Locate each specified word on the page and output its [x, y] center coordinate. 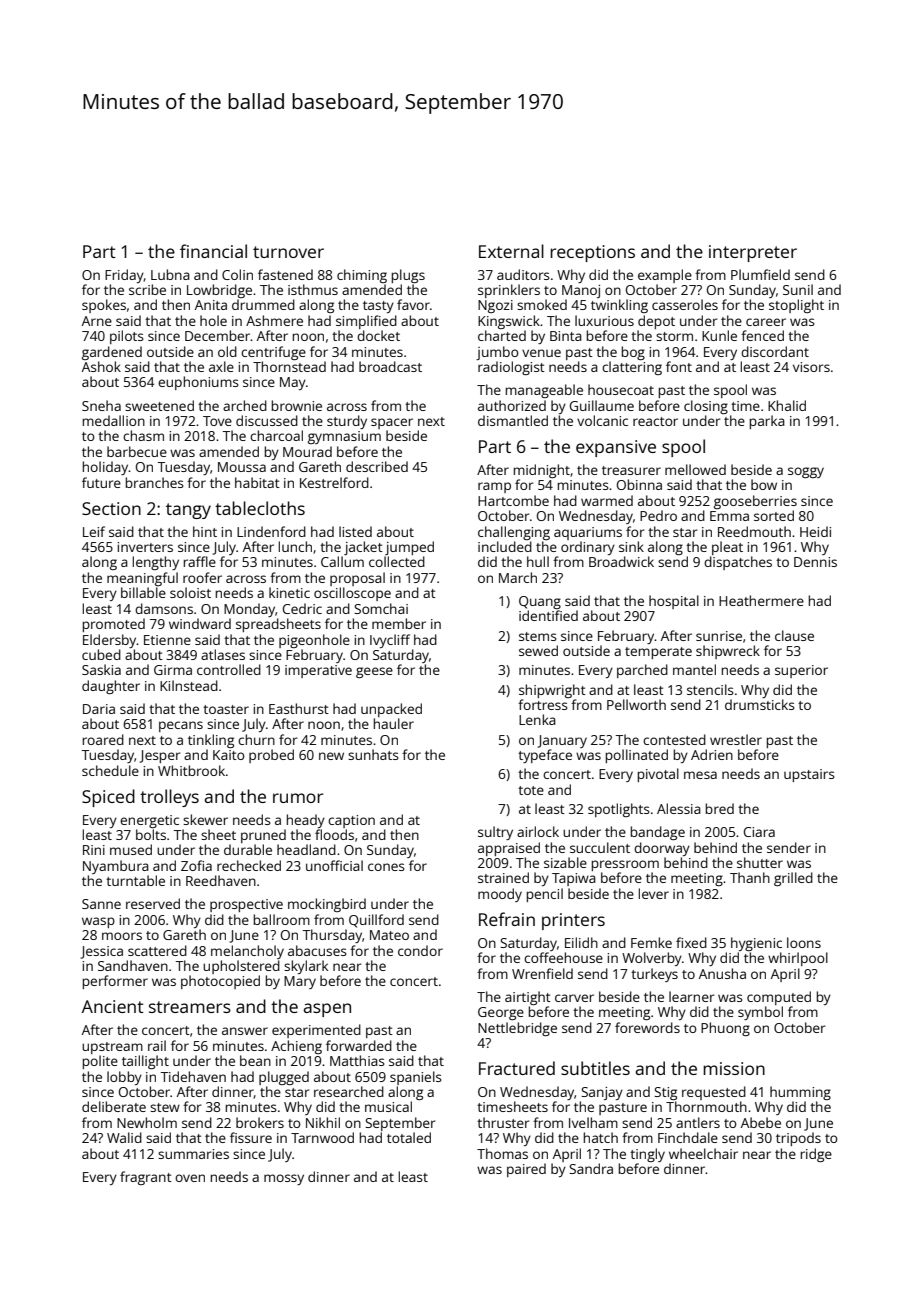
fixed [691, 942]
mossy [284, 1179]
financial [213, 251]
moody [500, 895]
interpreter [753, 253]
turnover [288, 252]
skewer [205, 819]
